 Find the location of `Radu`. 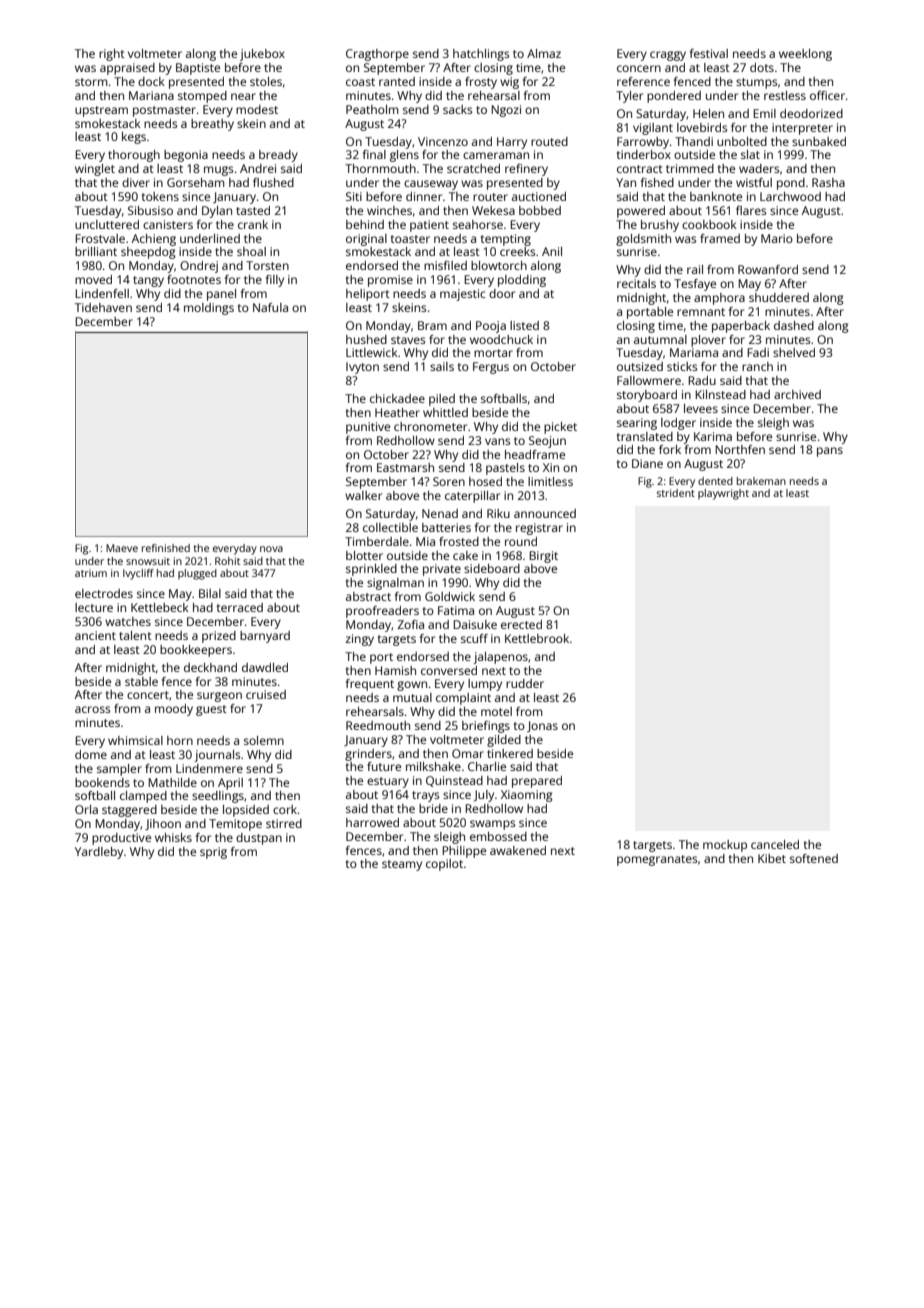

Radu is located at coordinates (702, 380).
